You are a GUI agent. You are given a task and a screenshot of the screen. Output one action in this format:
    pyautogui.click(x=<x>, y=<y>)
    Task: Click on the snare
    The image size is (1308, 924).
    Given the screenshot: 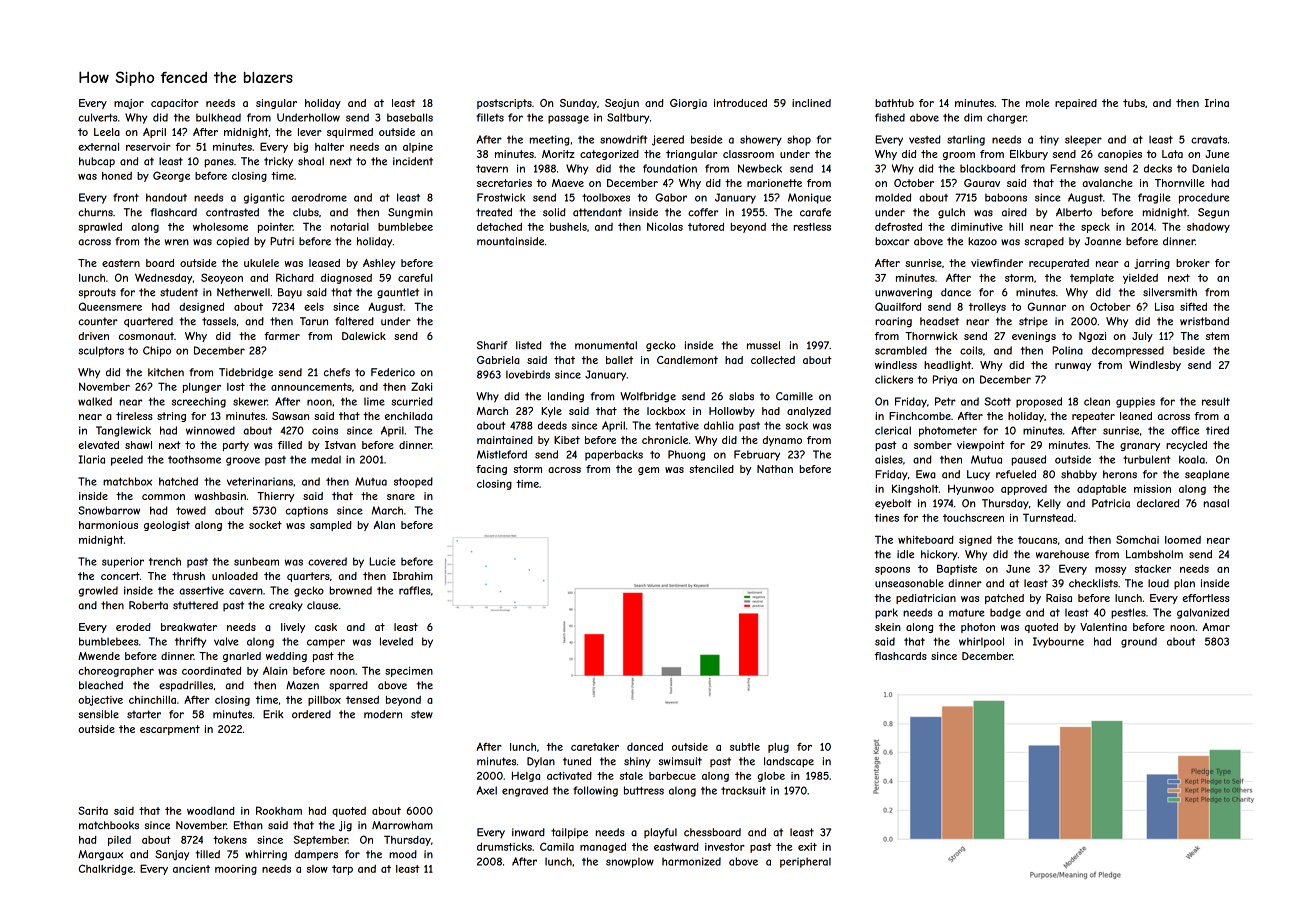 What is the action you would take?
    pyautogui.click(x=401, y=497)
